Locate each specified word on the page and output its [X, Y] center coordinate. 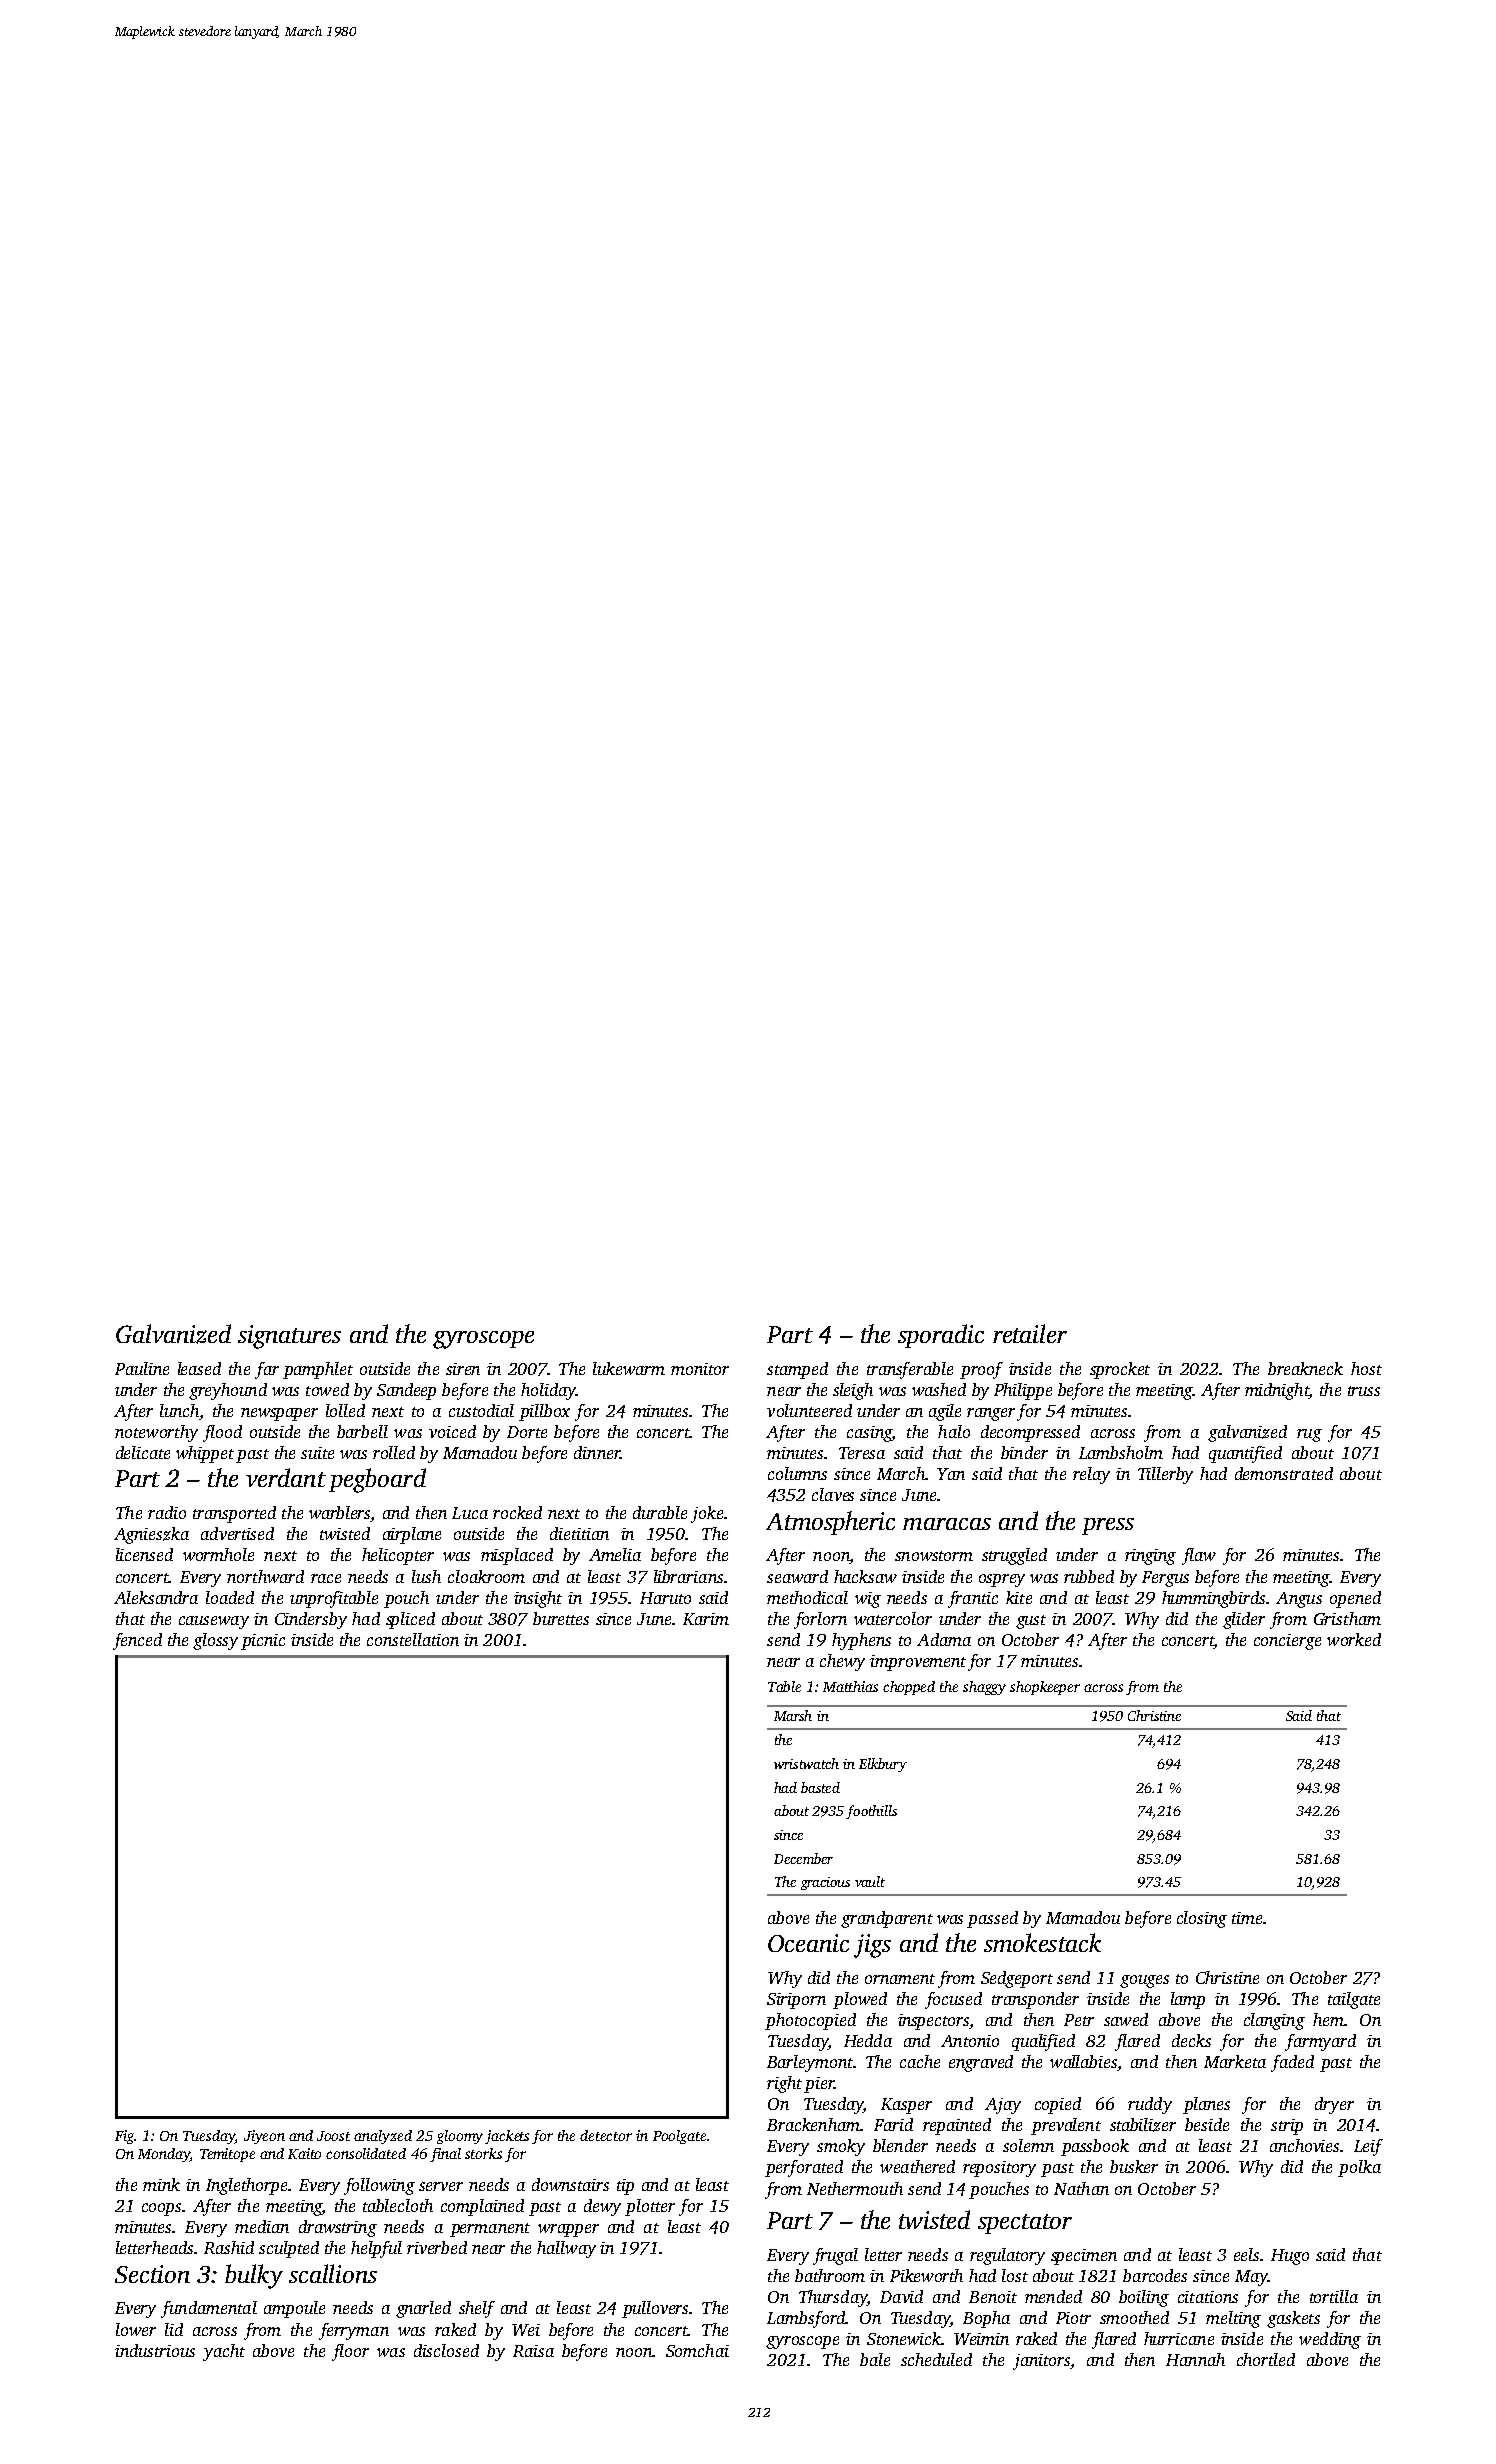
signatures [289, 1337]
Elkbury [883, 1765]
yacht [224, 2352]
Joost [333, 2136]
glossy [215, 1641]
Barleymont [810, 2063]
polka [1359, 2168]
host [1366, 1368]
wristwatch [806, 1763]
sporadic [941, 1336]
